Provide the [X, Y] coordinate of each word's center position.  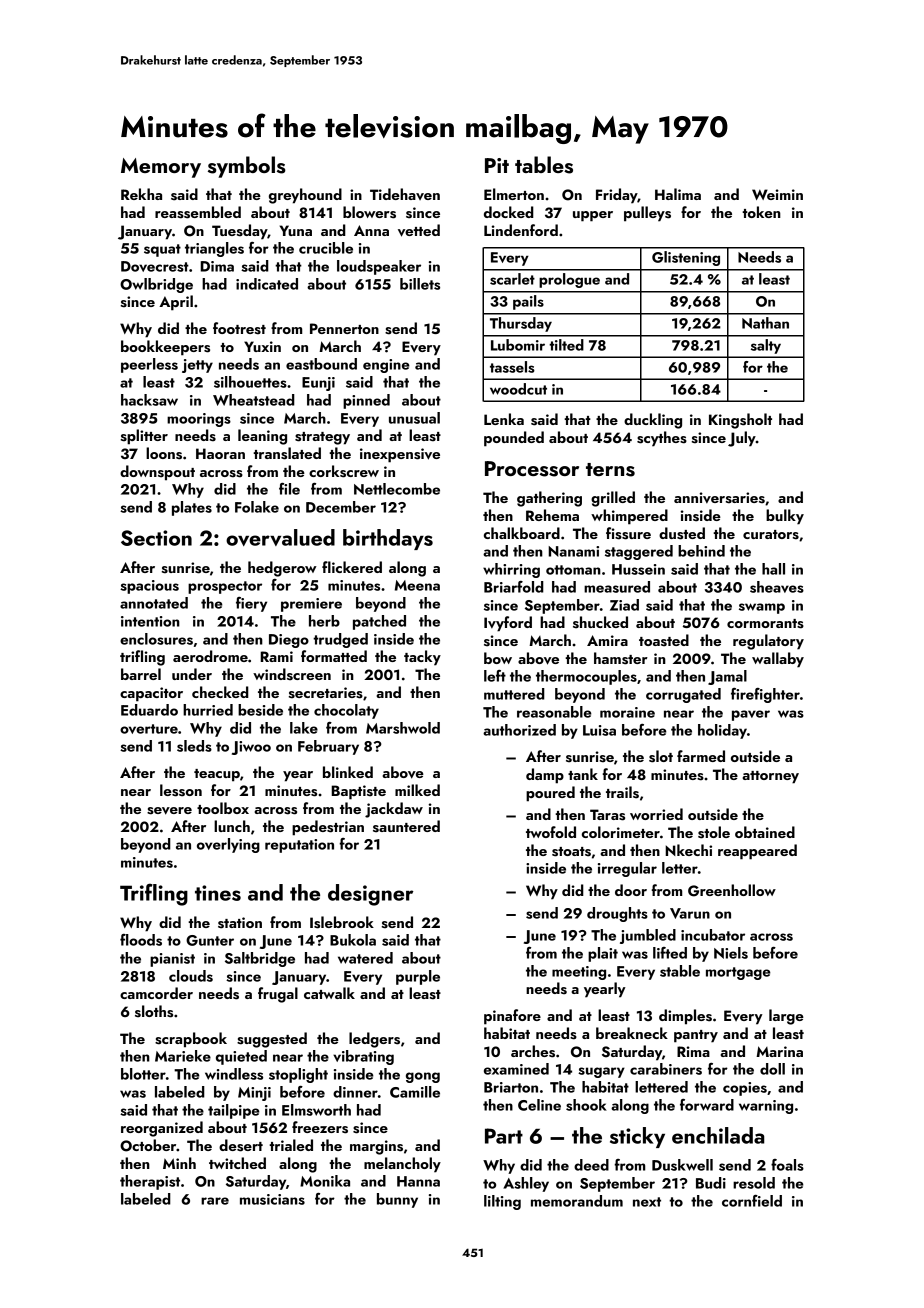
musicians [272, 1199]
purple [418, 977]
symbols [247, 167]
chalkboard [522, 533]
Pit [497, 165]
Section [156, 538]
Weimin [777, 194]
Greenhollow [732, 890]
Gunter [210, 940]
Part [504, 1136]
